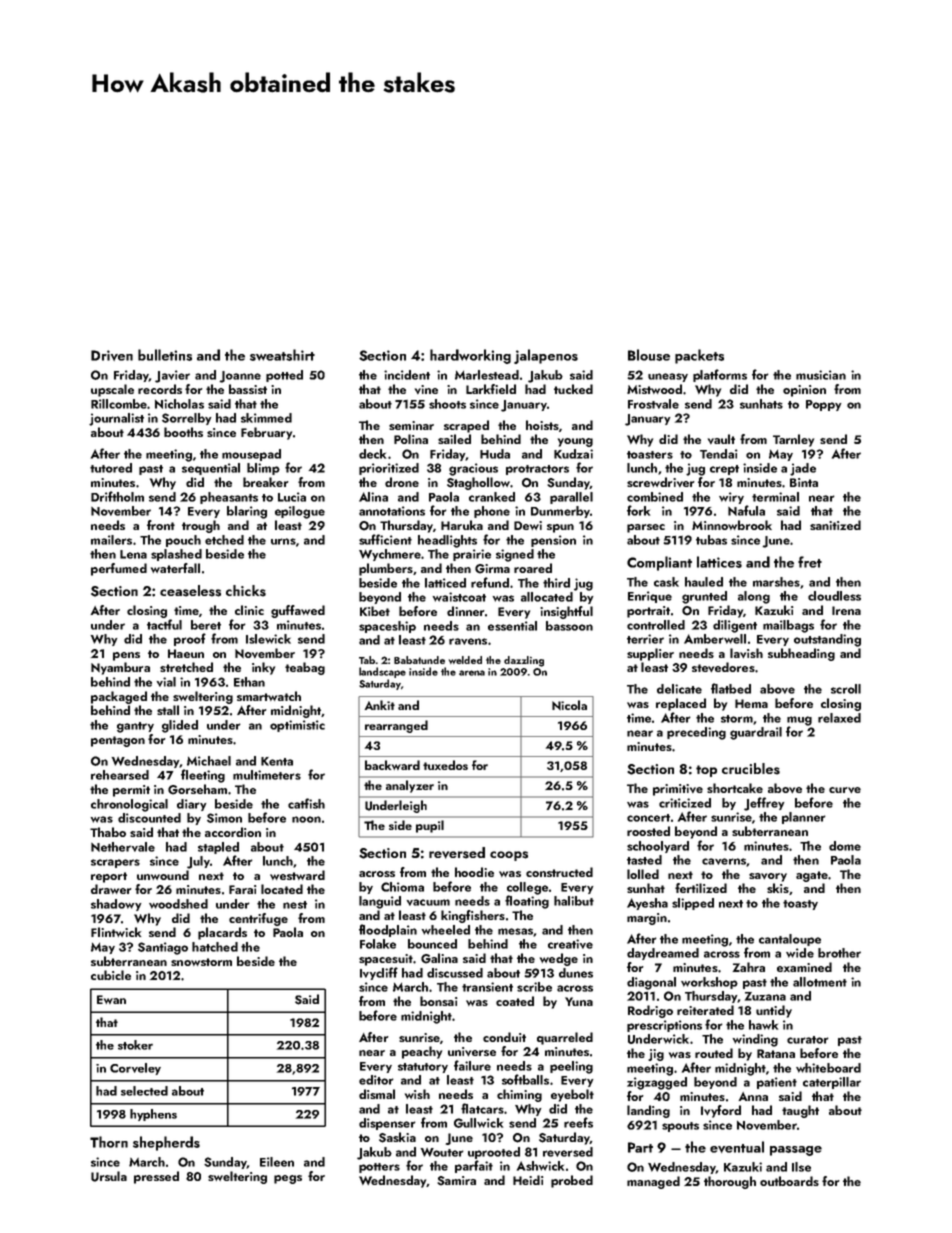  What do you see at coordinates (111, 468) in the screenshot?
I see `tutored` at bounding box center [111, 468].
